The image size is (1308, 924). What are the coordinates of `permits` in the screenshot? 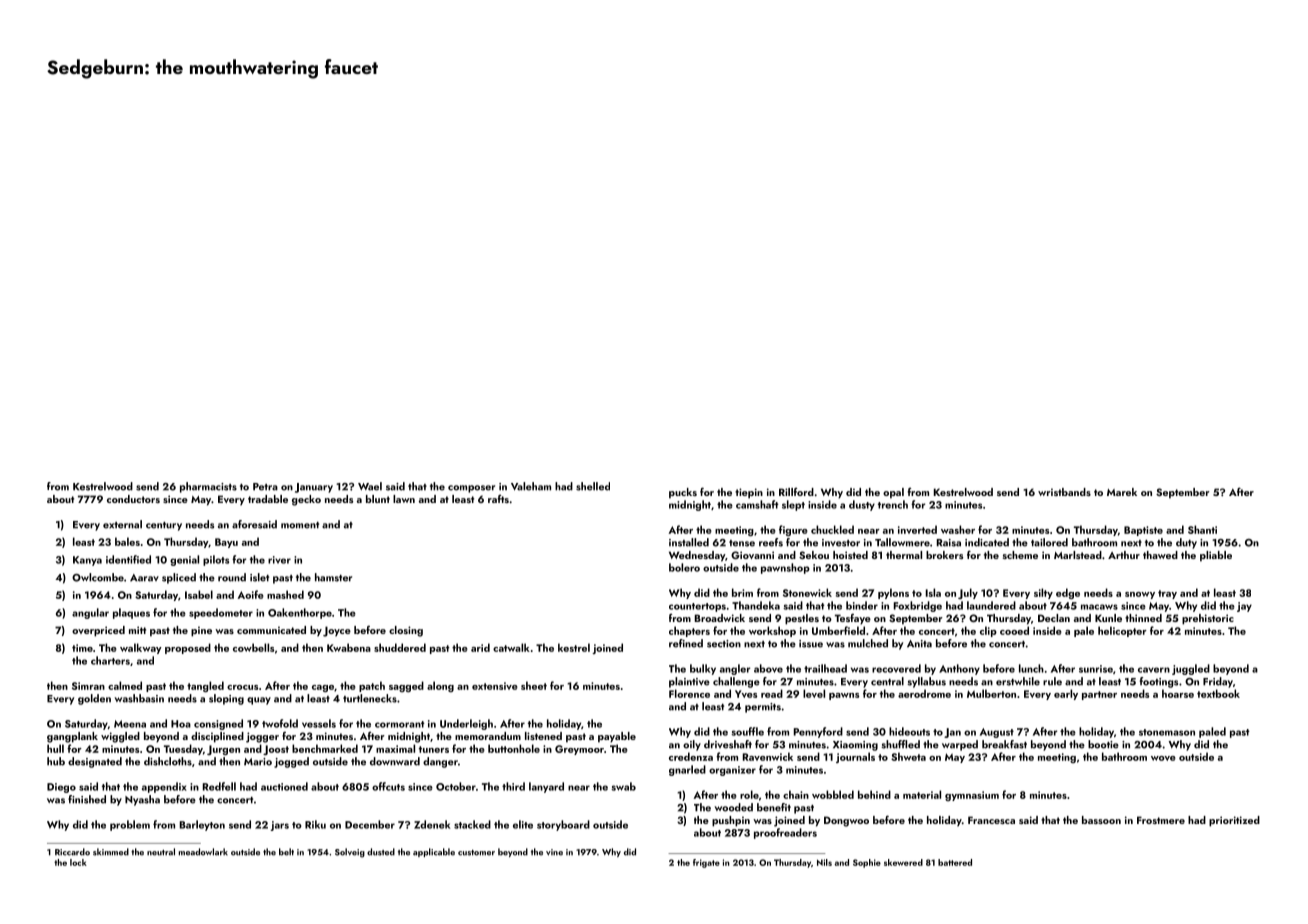 It's located at (763, 708).
